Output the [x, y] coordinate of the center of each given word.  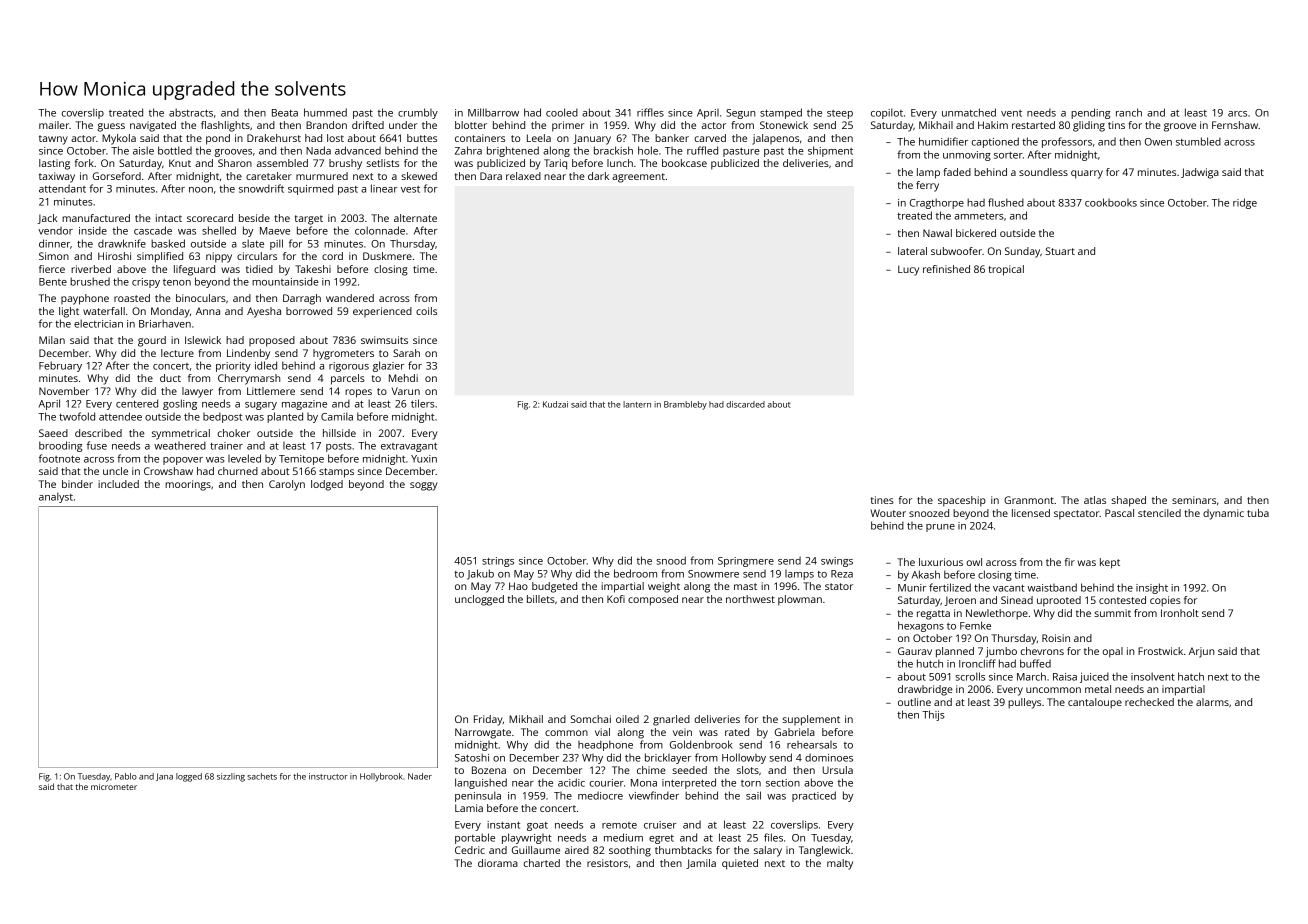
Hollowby [744, 758]
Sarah [406, 353]
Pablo [126, 776]
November [64, 391]
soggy [424, 486]
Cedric [470, 850]
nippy [219, 257]
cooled [562, 112]
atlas [1095, 500]
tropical [1006, 270]
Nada [318, 150]
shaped [1128, 501]
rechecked [1149, 702]
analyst [56, 497]
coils [426, 311]
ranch [1129, 112]
